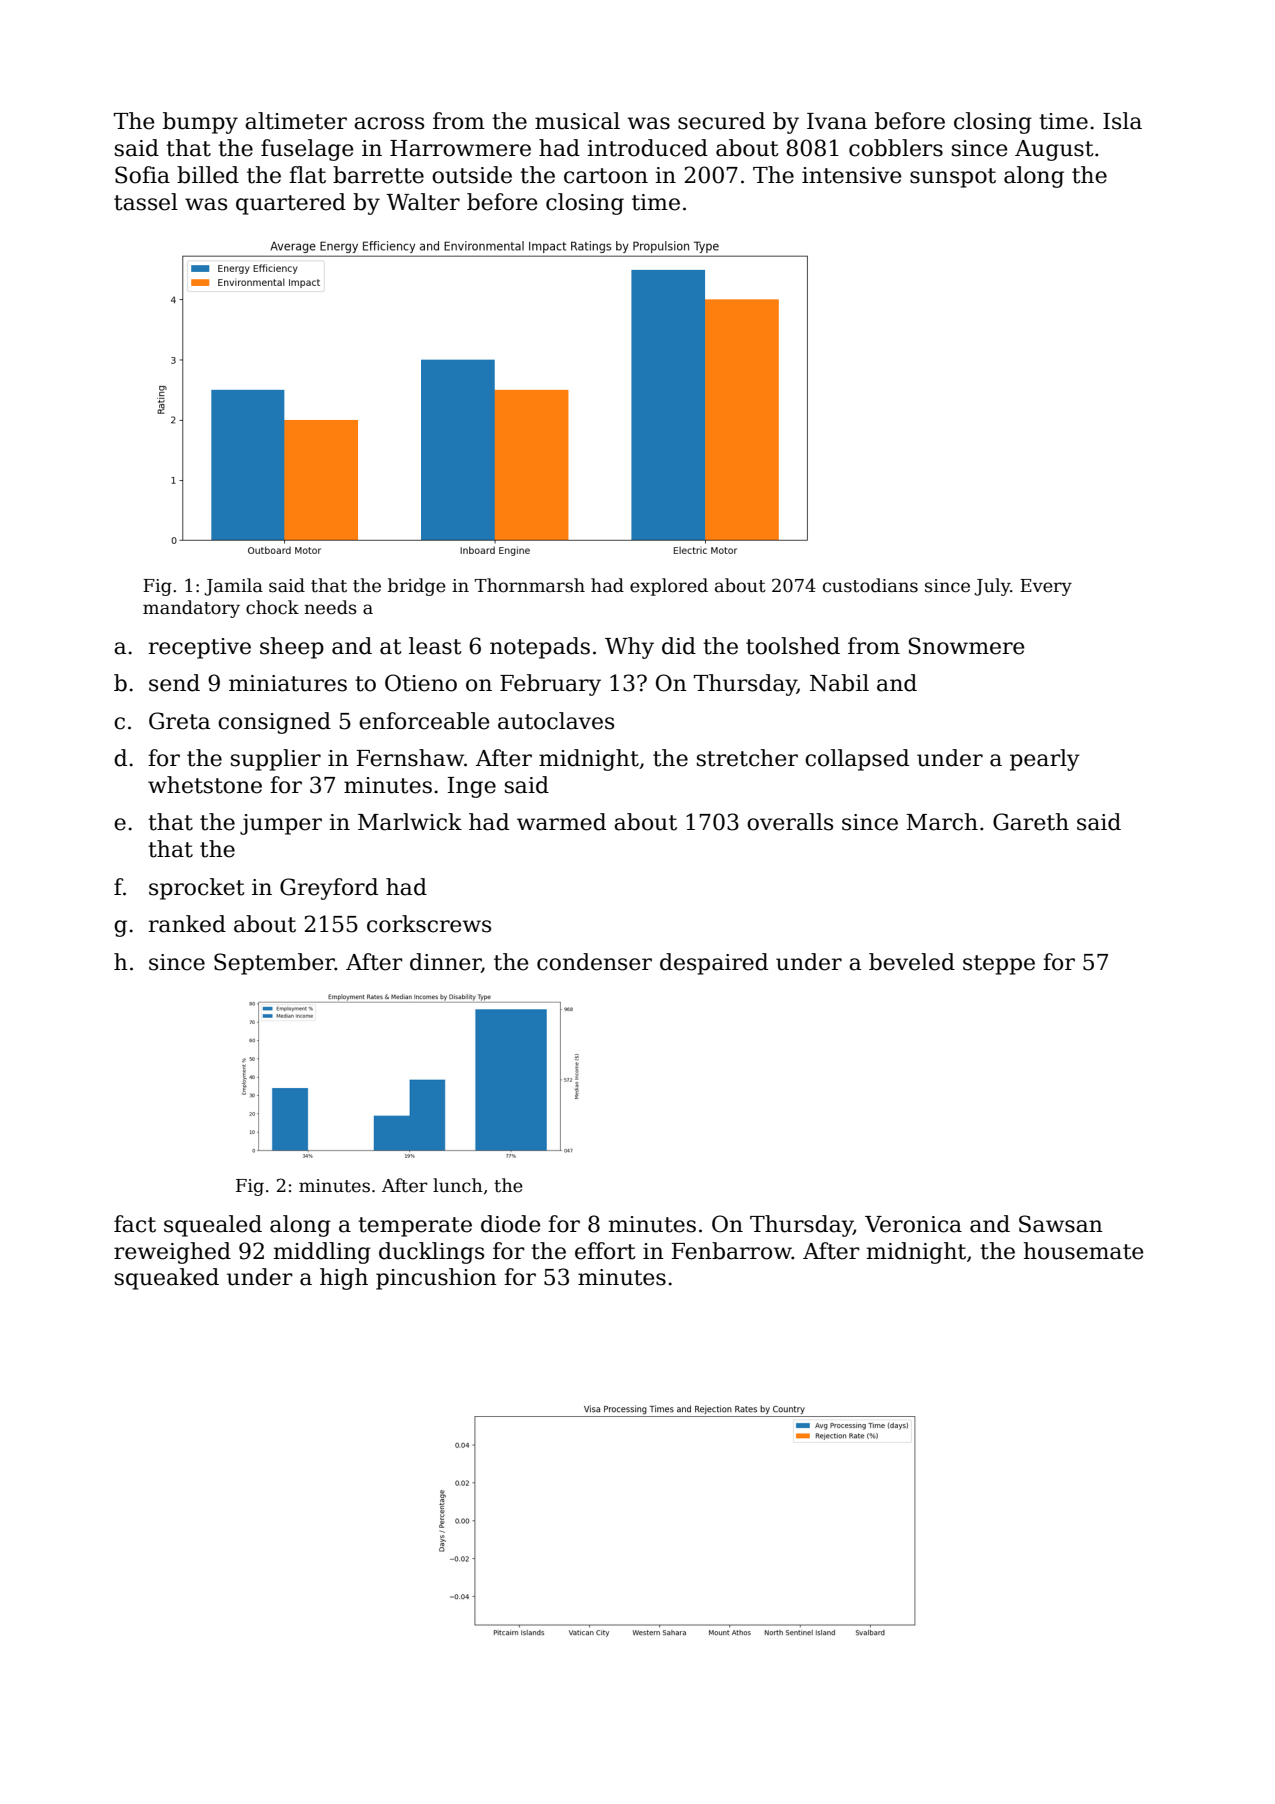  I want to click on sunspot, so click(953, 178).
